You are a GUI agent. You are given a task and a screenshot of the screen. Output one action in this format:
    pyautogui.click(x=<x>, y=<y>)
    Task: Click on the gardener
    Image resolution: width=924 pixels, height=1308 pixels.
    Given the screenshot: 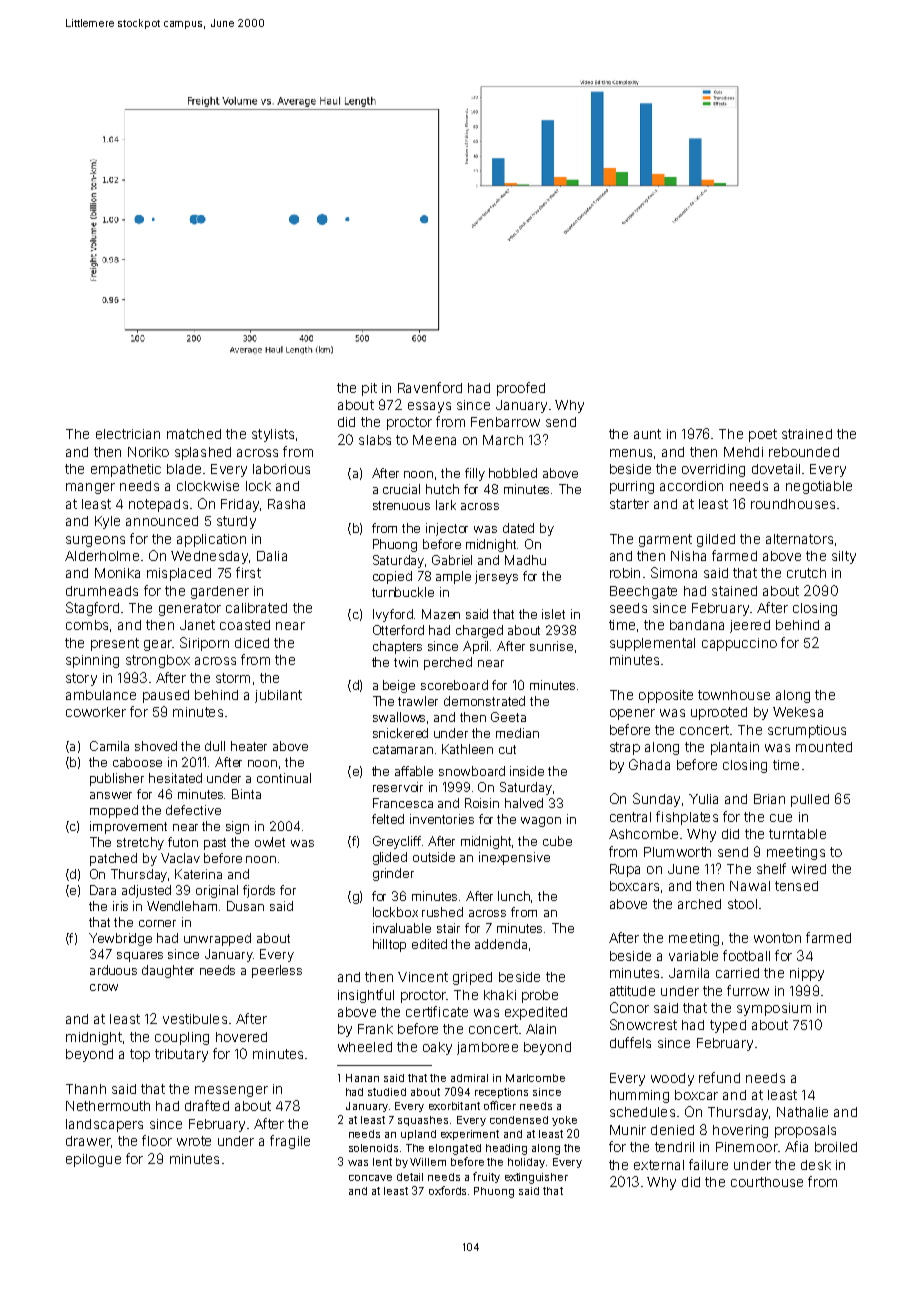 What is the action you would take?
    pyautogui.click(x=220, y=592)
